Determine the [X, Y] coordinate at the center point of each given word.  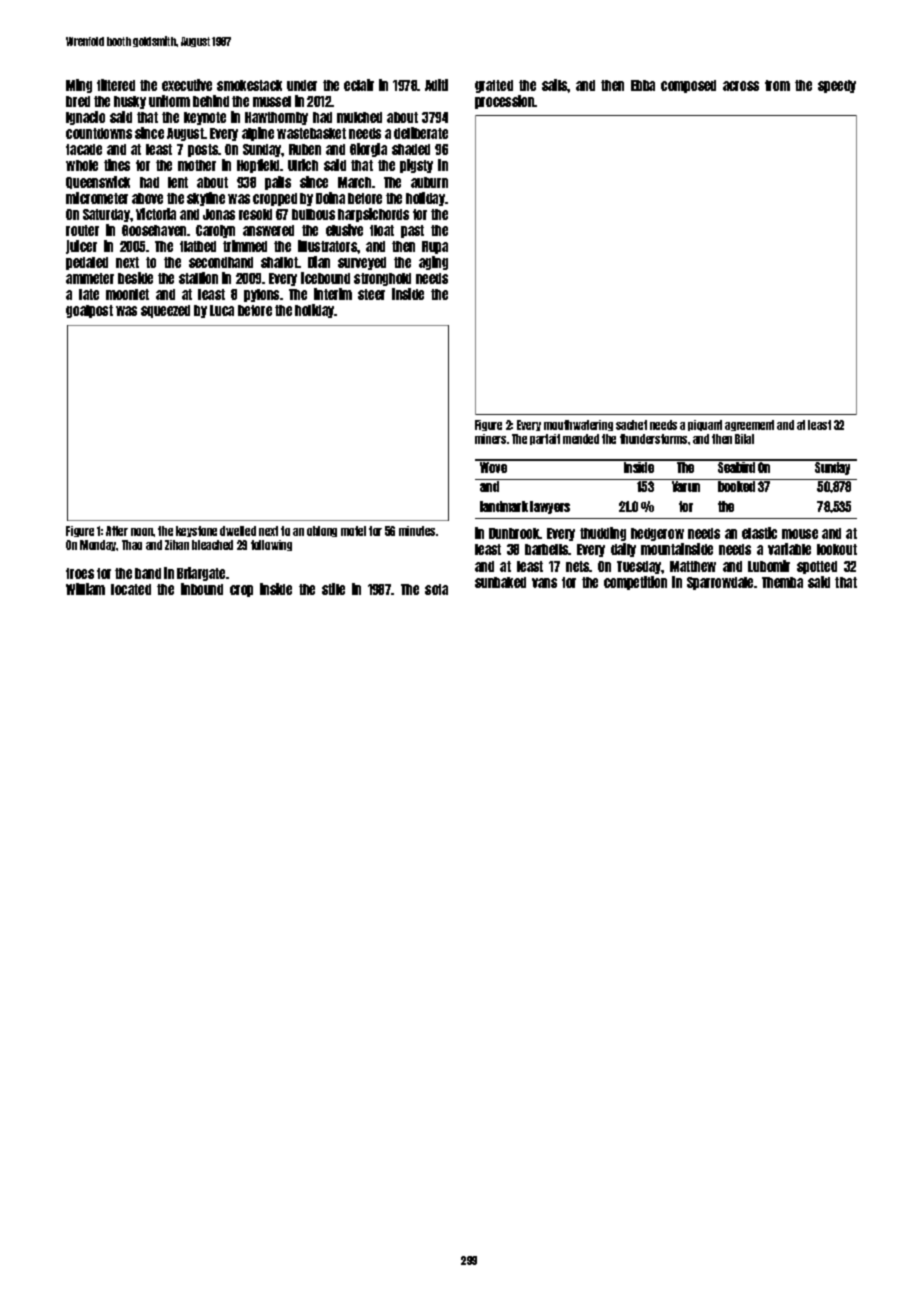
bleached [212, 545]
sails [555, 85]
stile [333, 589]
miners [490, 439]
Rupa [435, 247]
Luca [222, 310]
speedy [837, 86]
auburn [429, 182]
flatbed [198, 246]
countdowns [99, 133]
